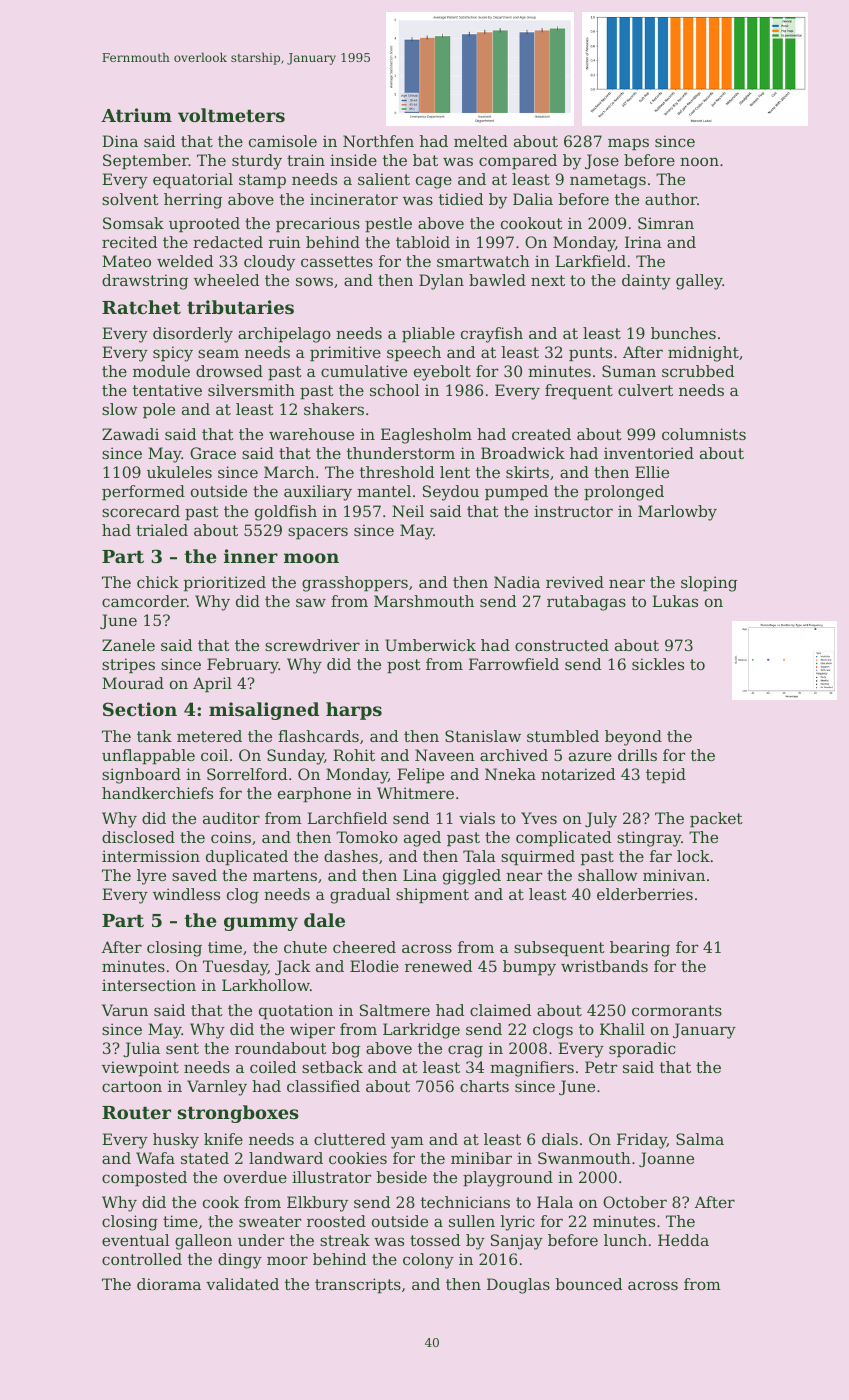 The height and width of the screenshot is (1400, 849). I want to click on chick, so click(158, 582).
